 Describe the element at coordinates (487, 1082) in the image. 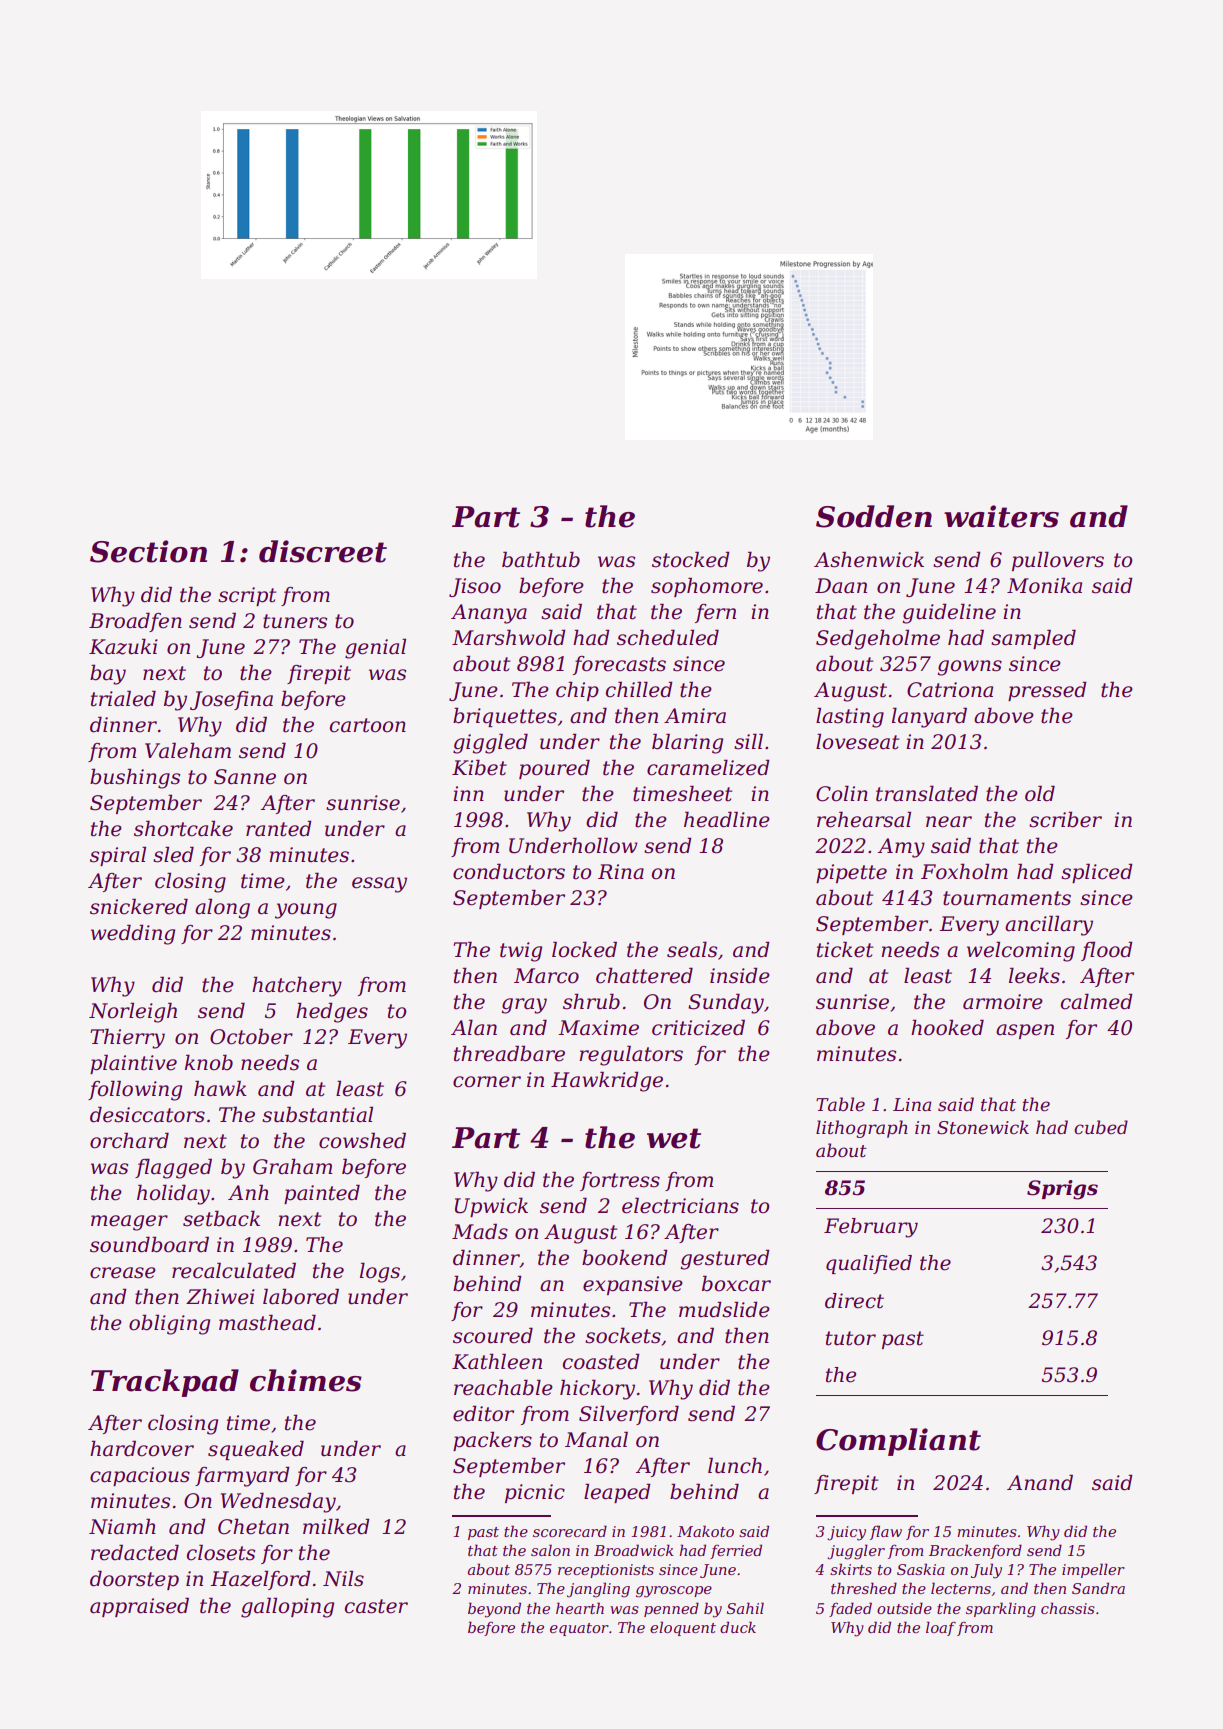

I see `corner` at that location.
